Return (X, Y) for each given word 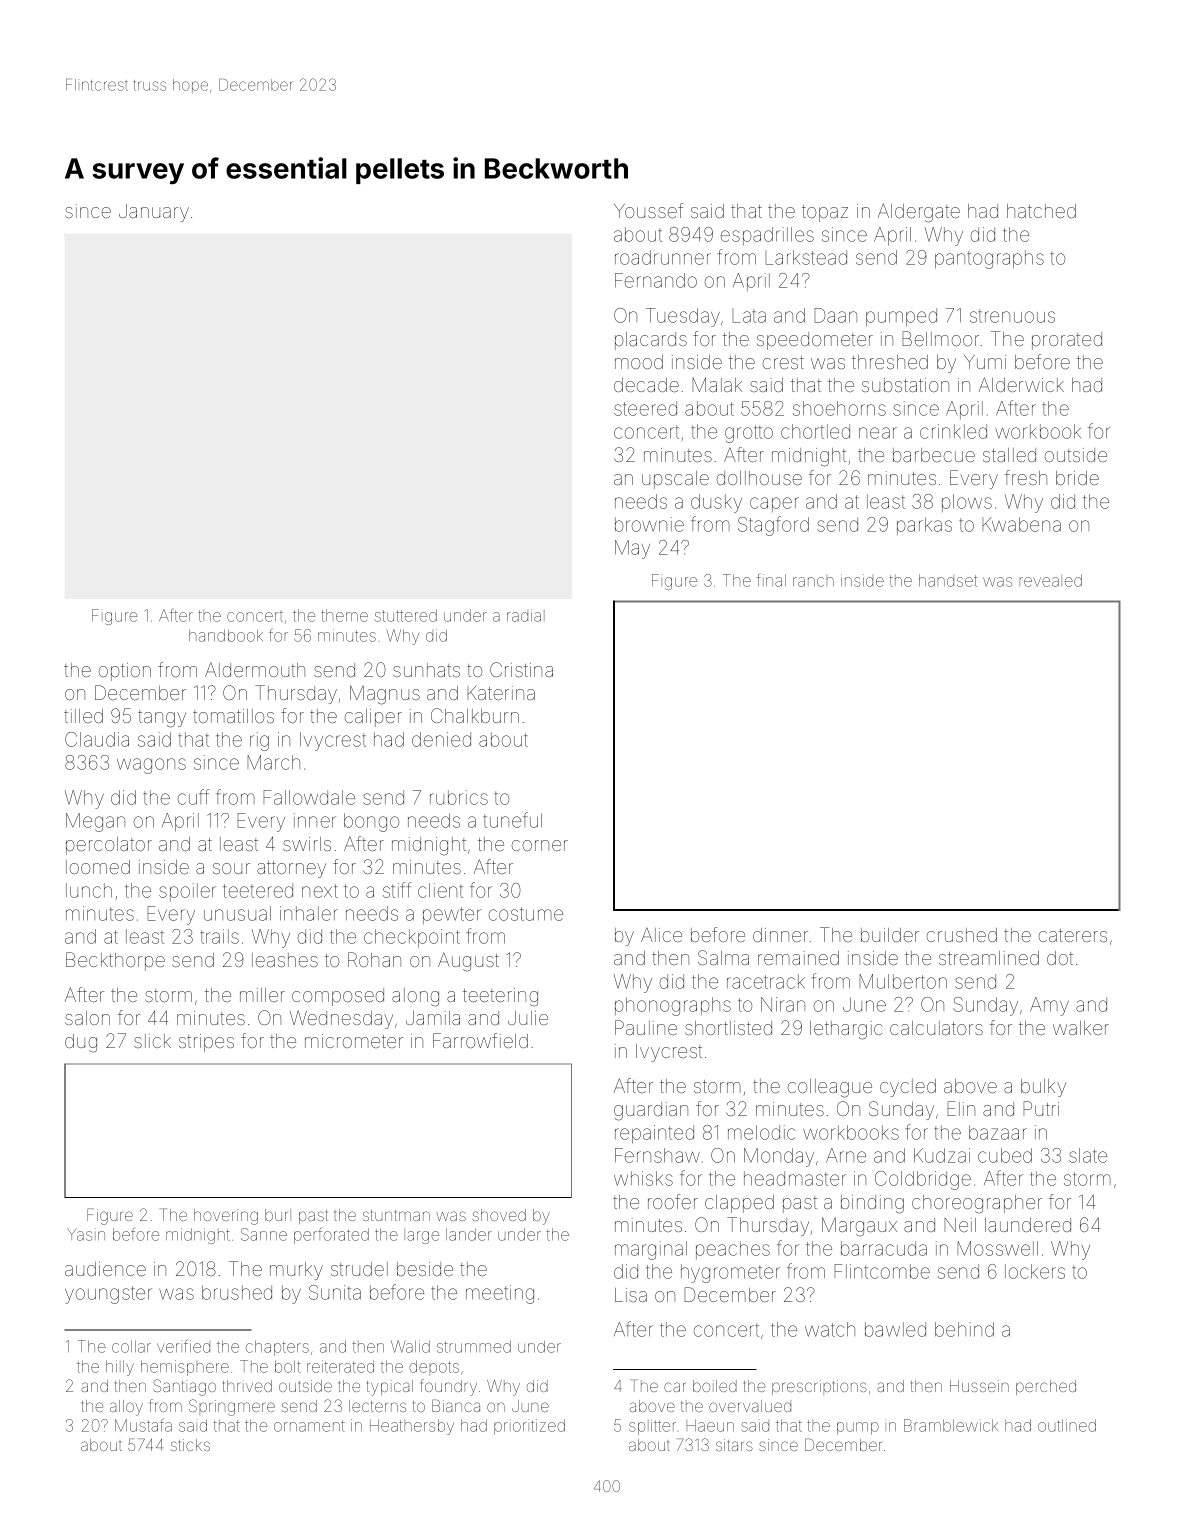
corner (540, 845)
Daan (835, 315)
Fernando (656, 280)
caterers (1073, 935)
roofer (673, 1201)
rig (259, 741)
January (154, 213)
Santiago (184, 1387)
